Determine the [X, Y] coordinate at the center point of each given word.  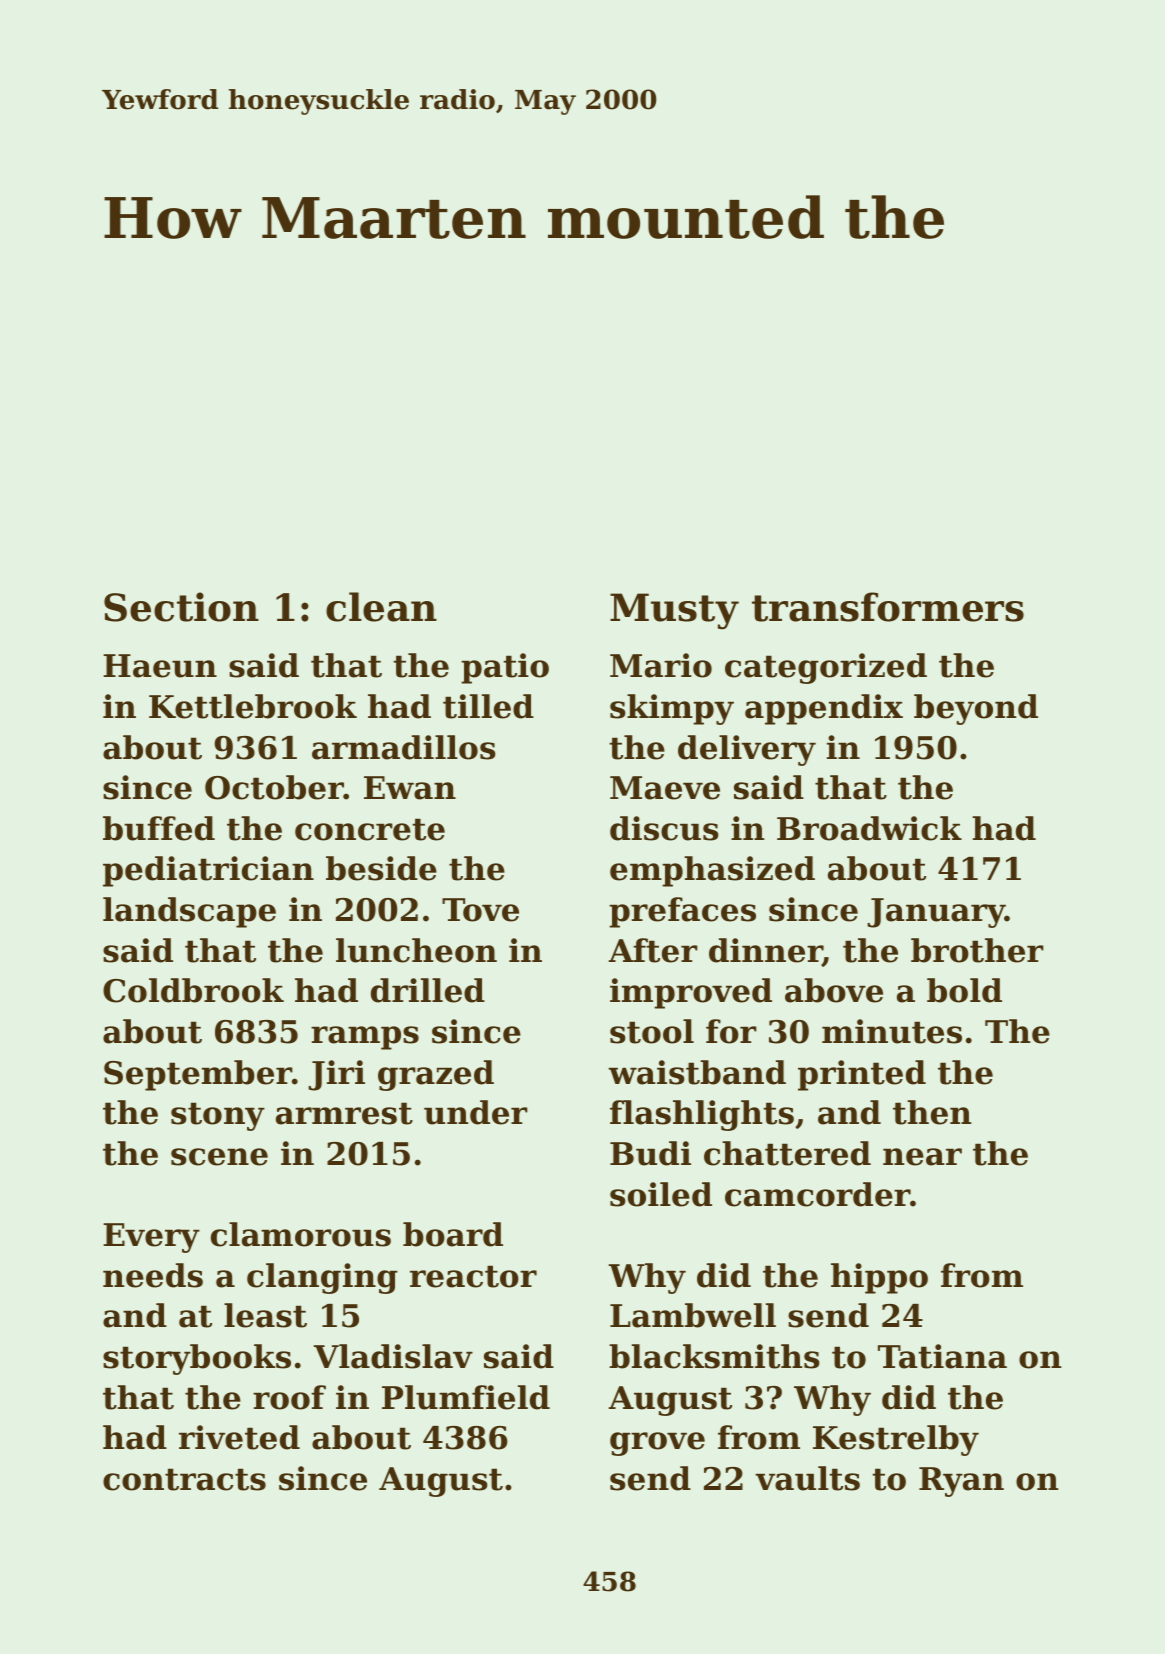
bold [964, 990]
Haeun [160, 666]
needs [153, 1275]
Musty [674, 611]
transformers [888, 607]
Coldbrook [193, 990]
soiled [661, 1194]
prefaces [682, 912]
